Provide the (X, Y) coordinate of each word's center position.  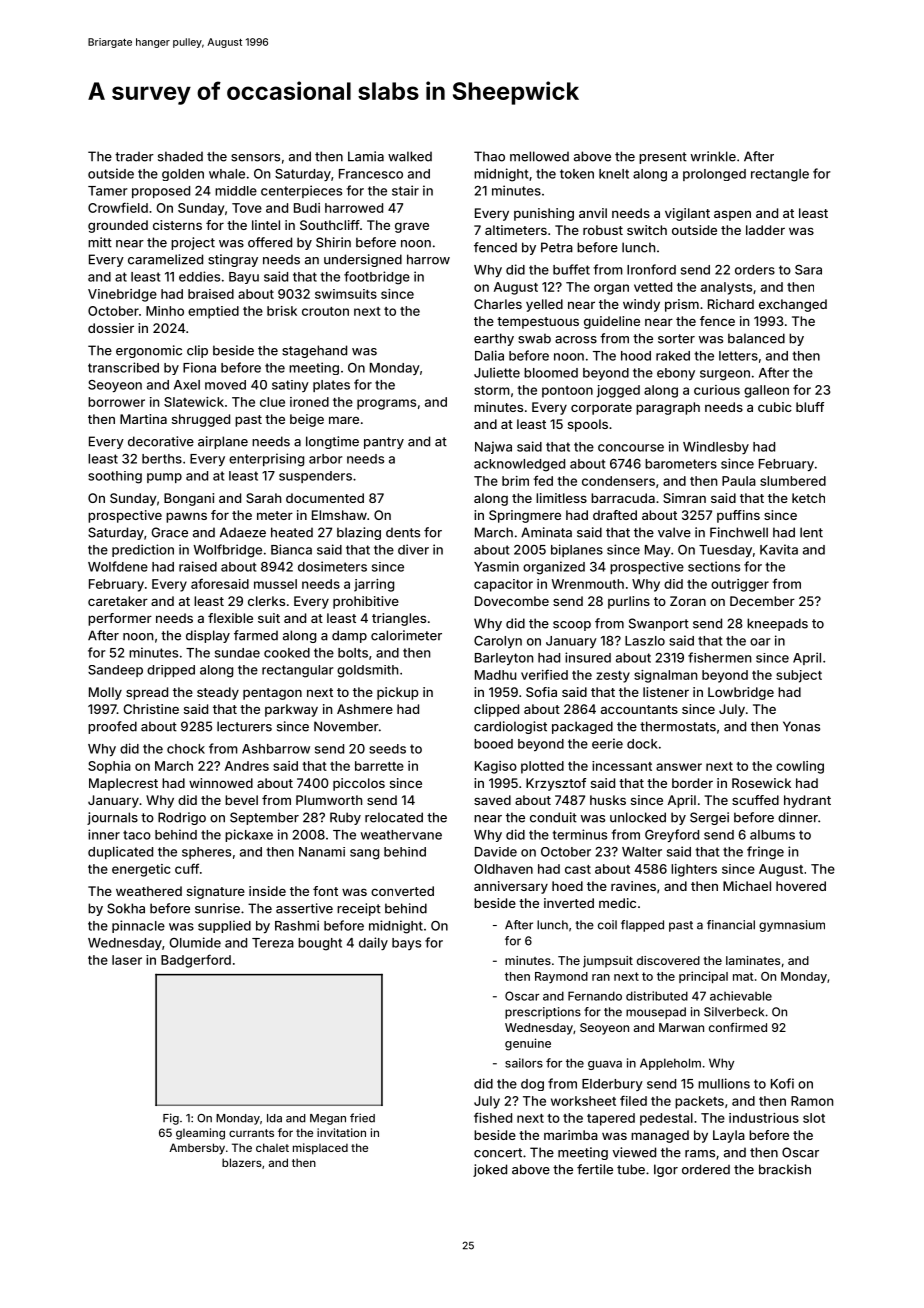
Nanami (322, 852)
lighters (694, 870)
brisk (282, 311)
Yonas (801, 726)
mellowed (539, 156)
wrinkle (713, 156)
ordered (706, 1169)
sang (364, 854)
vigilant (687, 214)
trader (134, 156)
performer (120, 619)
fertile (595, 1169)
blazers (242, 1162)
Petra (557, 247)
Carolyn (498, 642)
